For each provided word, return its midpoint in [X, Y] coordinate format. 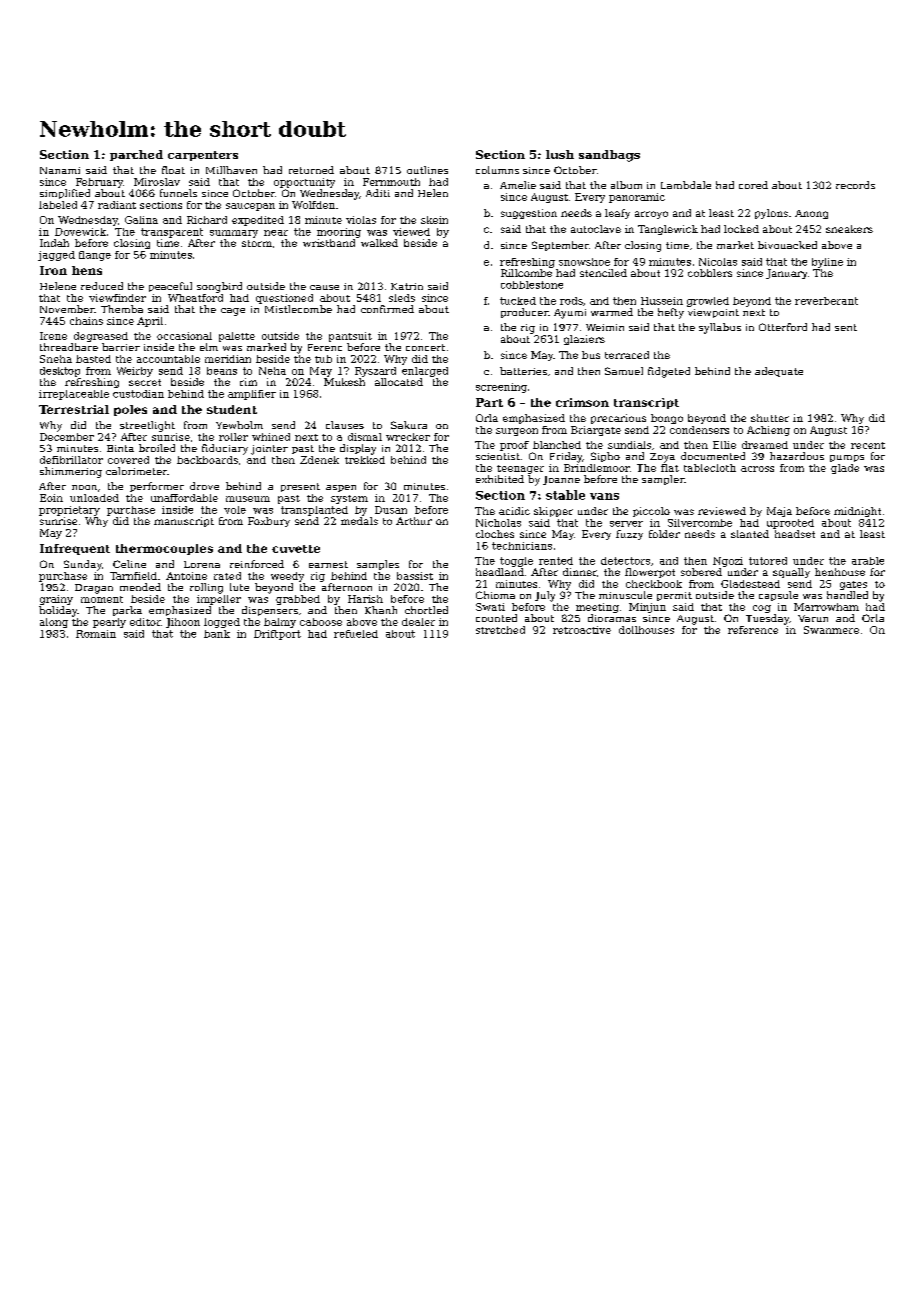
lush [560, 154]
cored [753, 185]
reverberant [826, 301]
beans [222, 371]
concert [425, 347]
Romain [96, 634]
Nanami [60, 170]
